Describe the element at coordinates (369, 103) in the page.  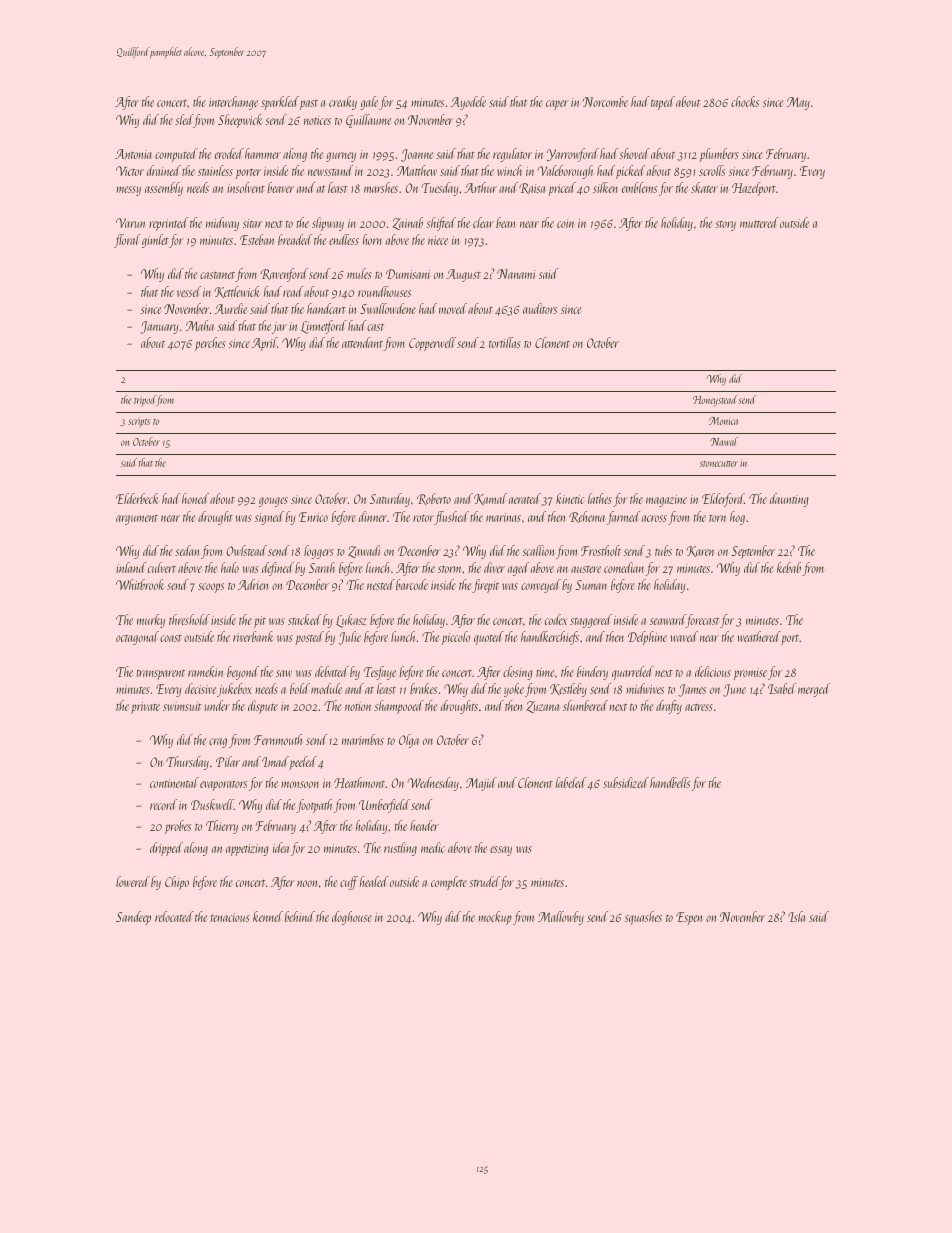
I see `gale` at that location.
